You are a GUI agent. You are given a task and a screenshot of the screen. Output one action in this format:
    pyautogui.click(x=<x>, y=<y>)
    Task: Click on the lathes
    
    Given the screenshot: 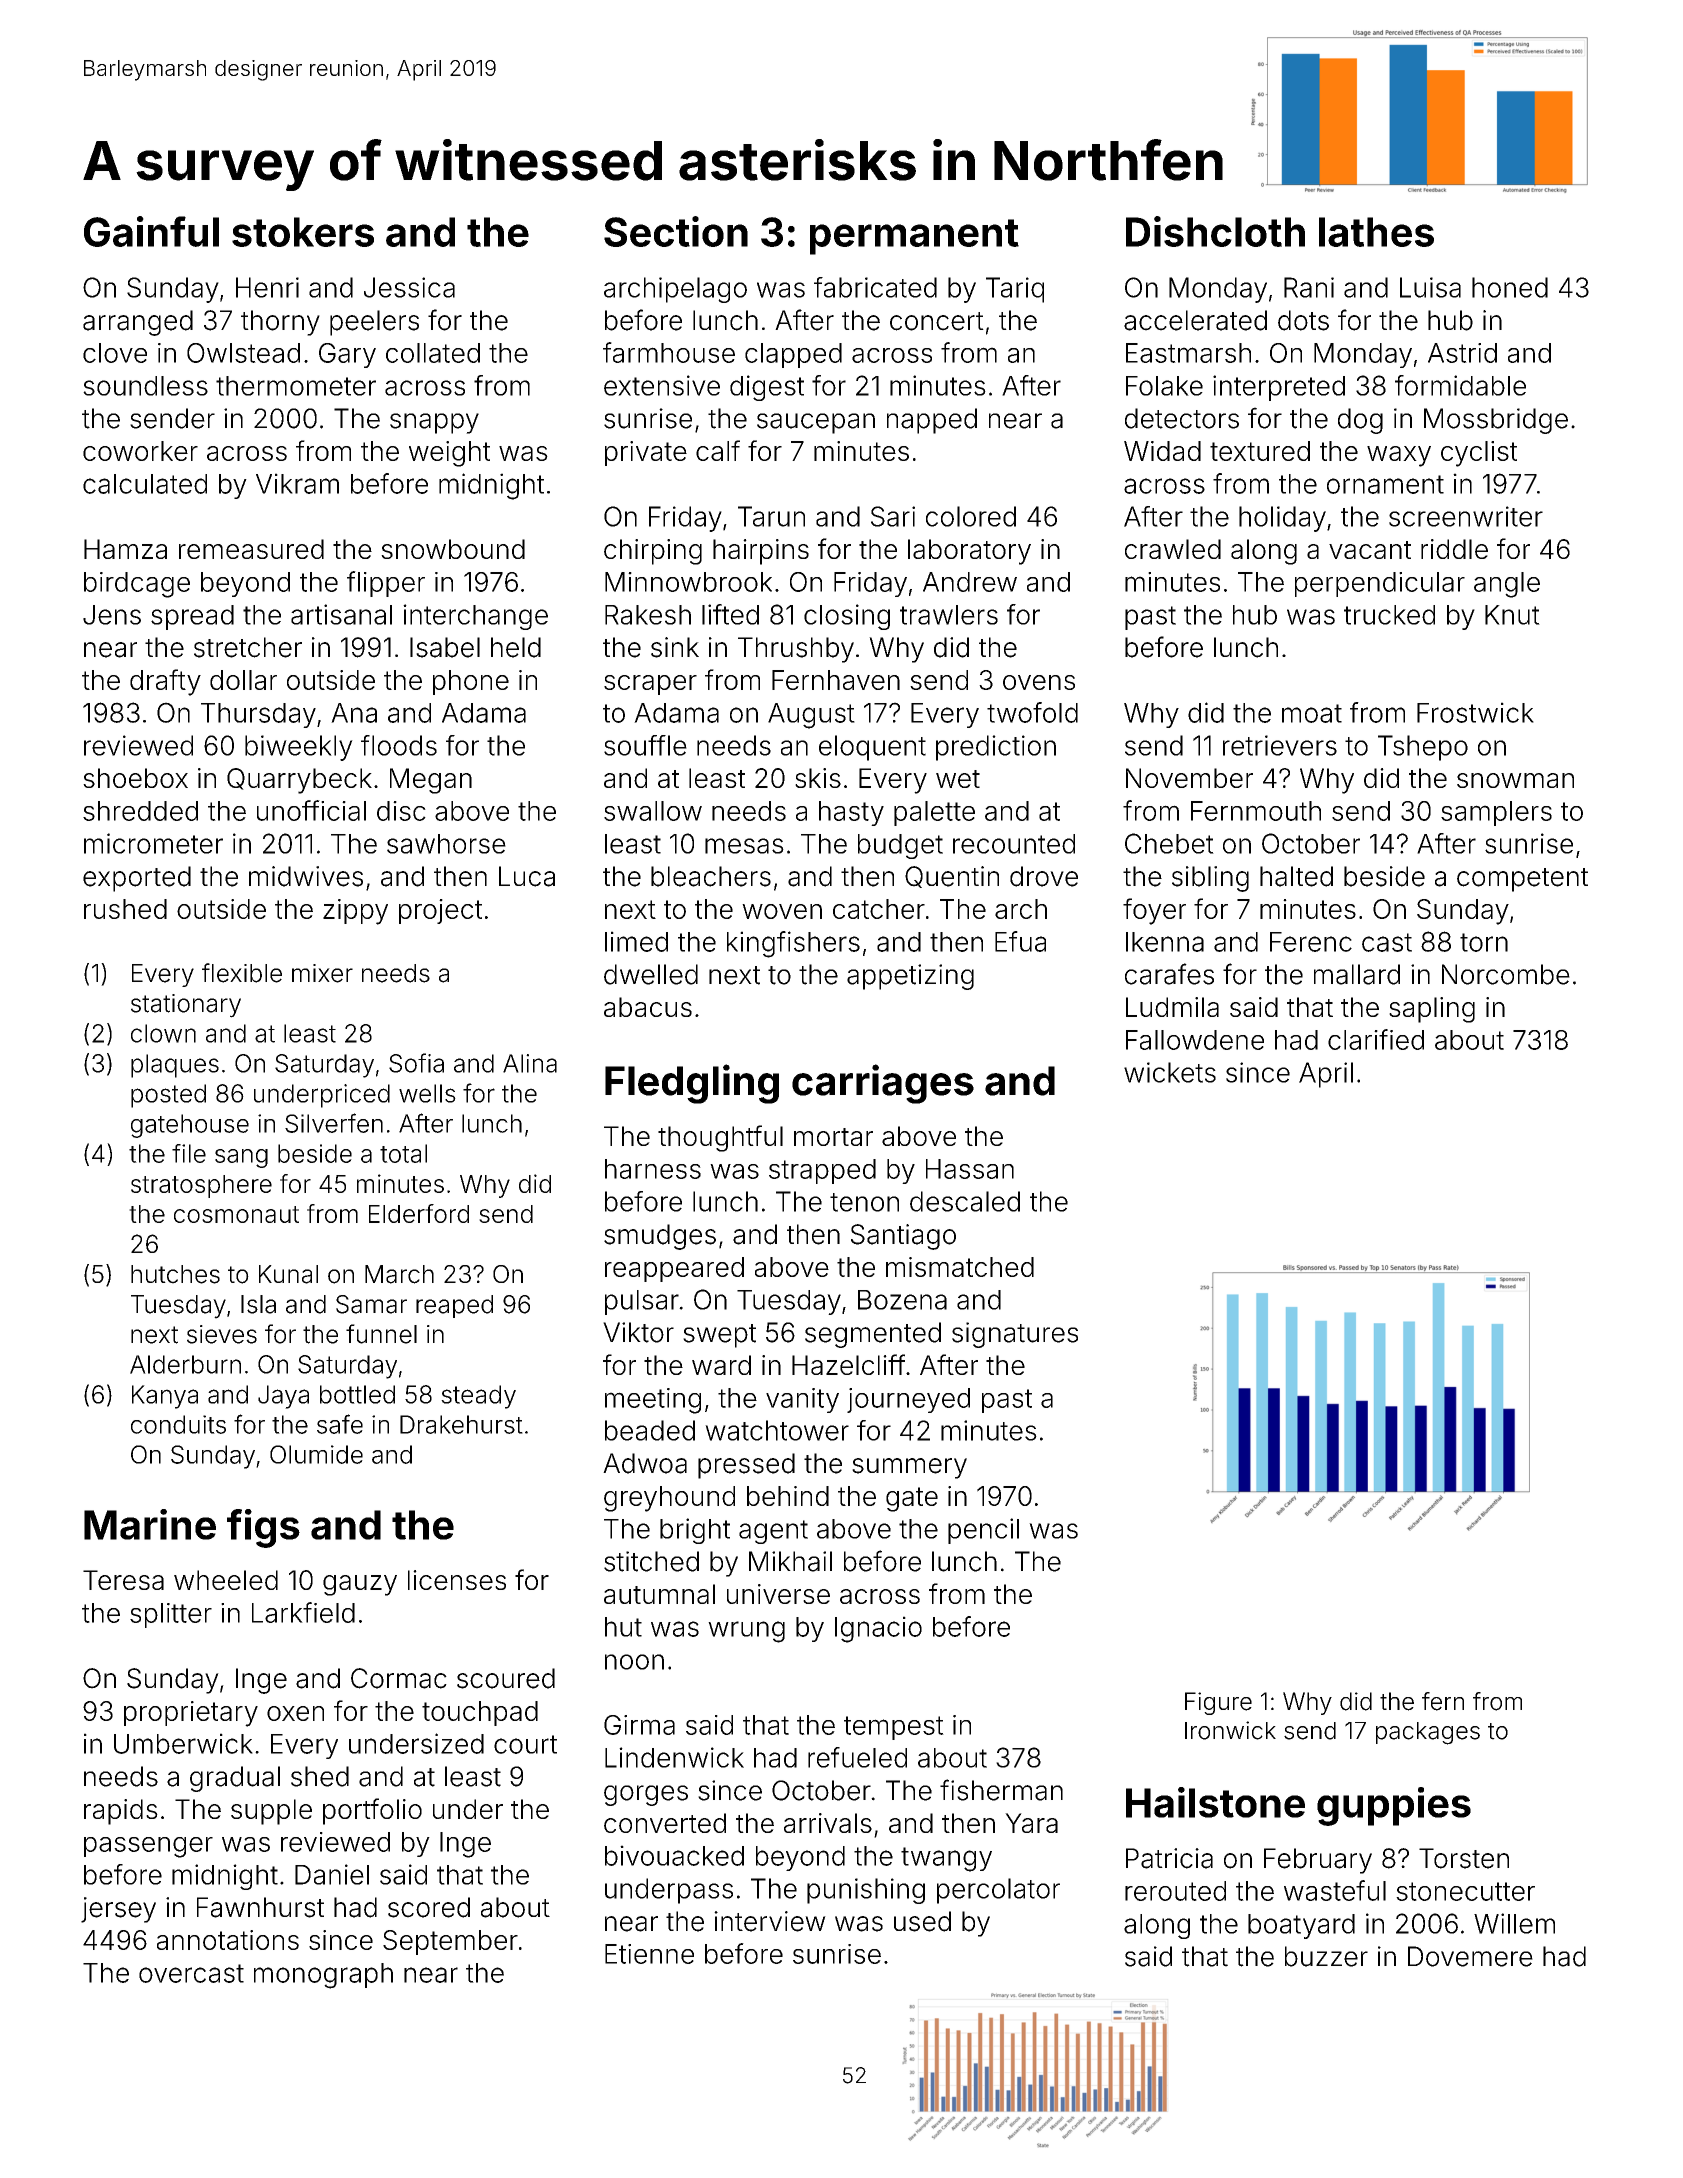 What is the action you would take?
    pyautogui.click(x=1376, y=232)
